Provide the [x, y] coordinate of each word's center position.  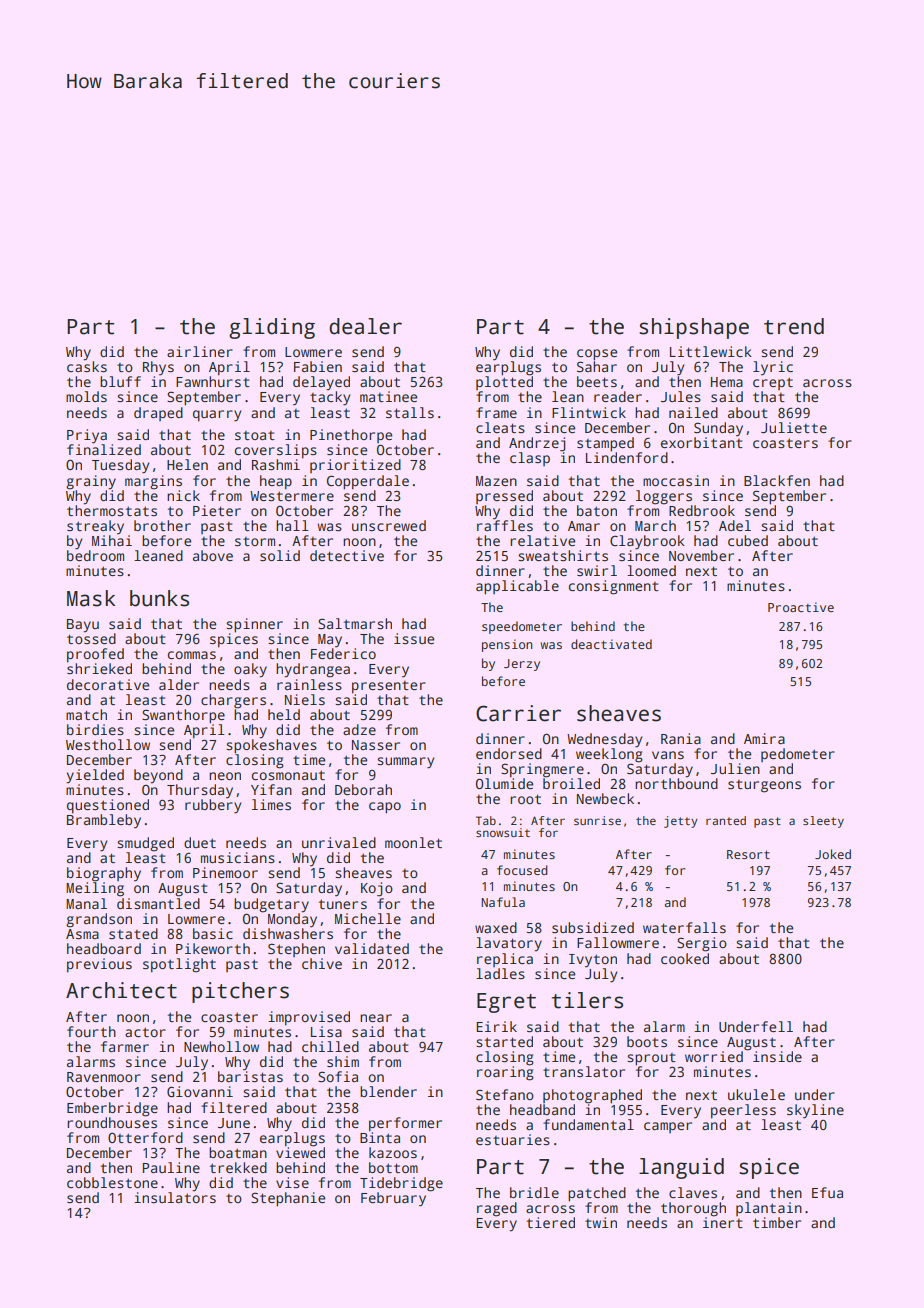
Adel [735, 525]
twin [601, 1222]
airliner [200, 351]
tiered [551, 1222]
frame [496, 412]
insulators [175, 1197]
